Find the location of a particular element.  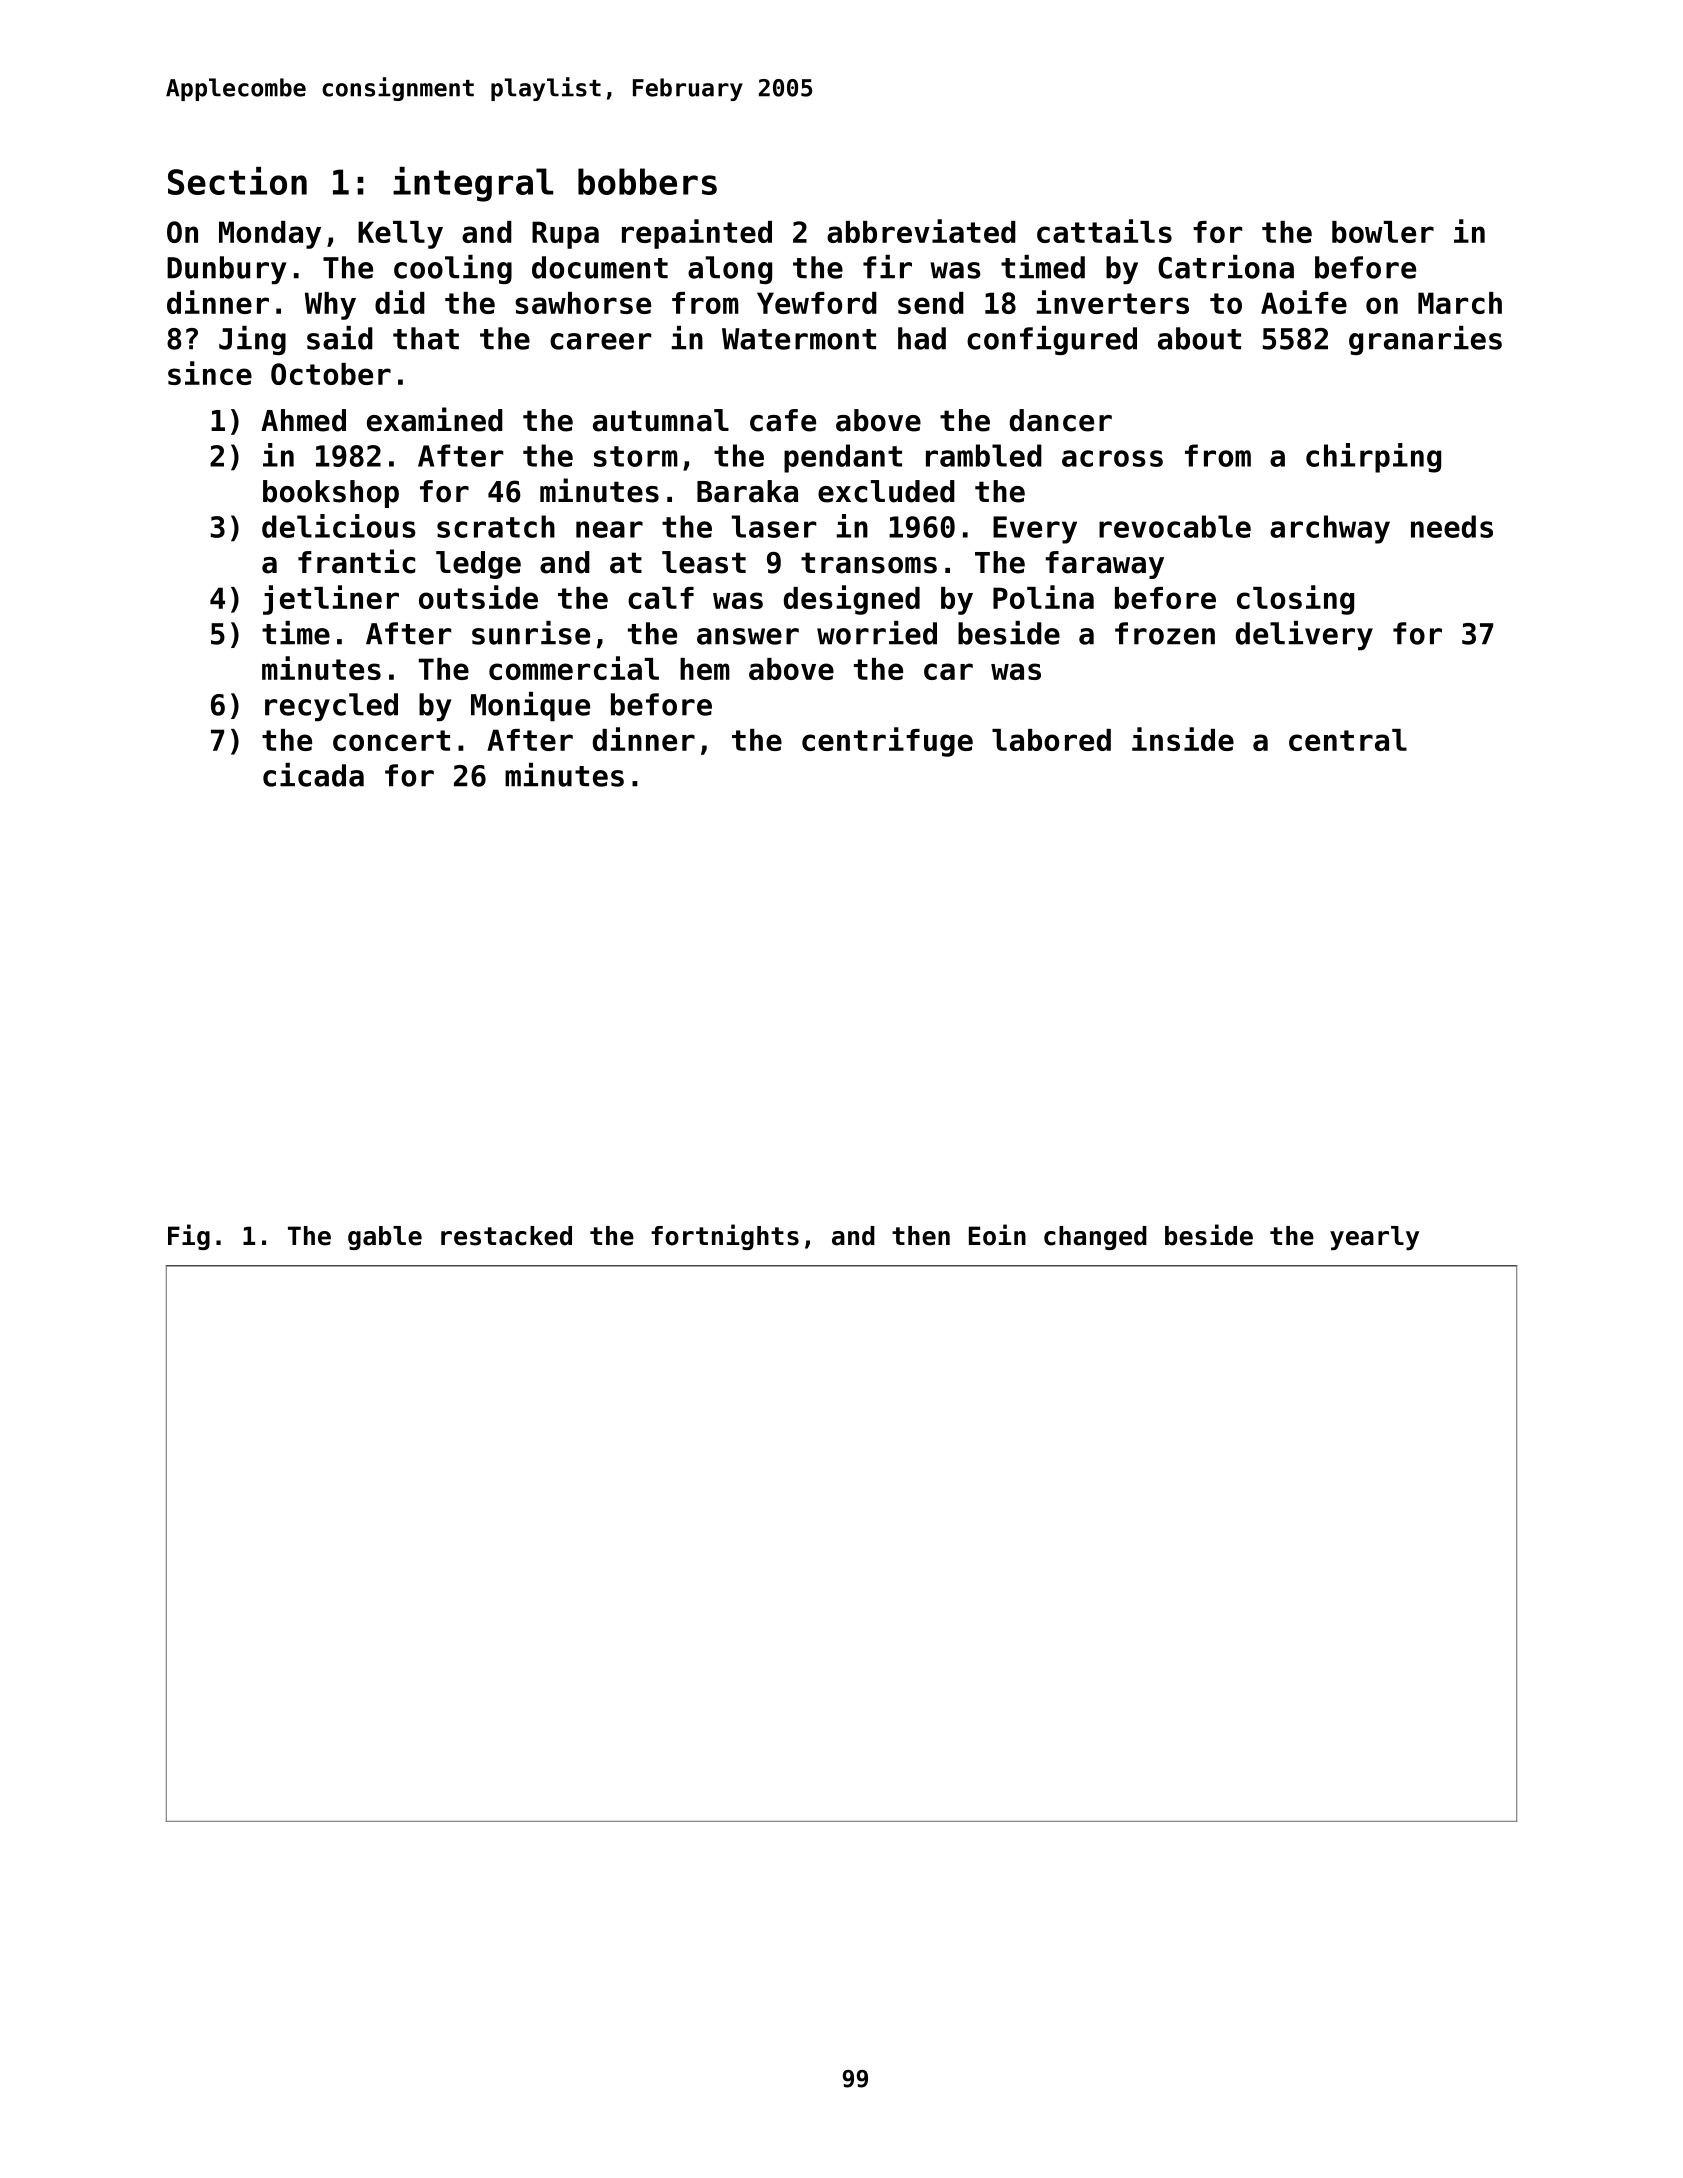

gable is located at coordinates (385, 1238).
